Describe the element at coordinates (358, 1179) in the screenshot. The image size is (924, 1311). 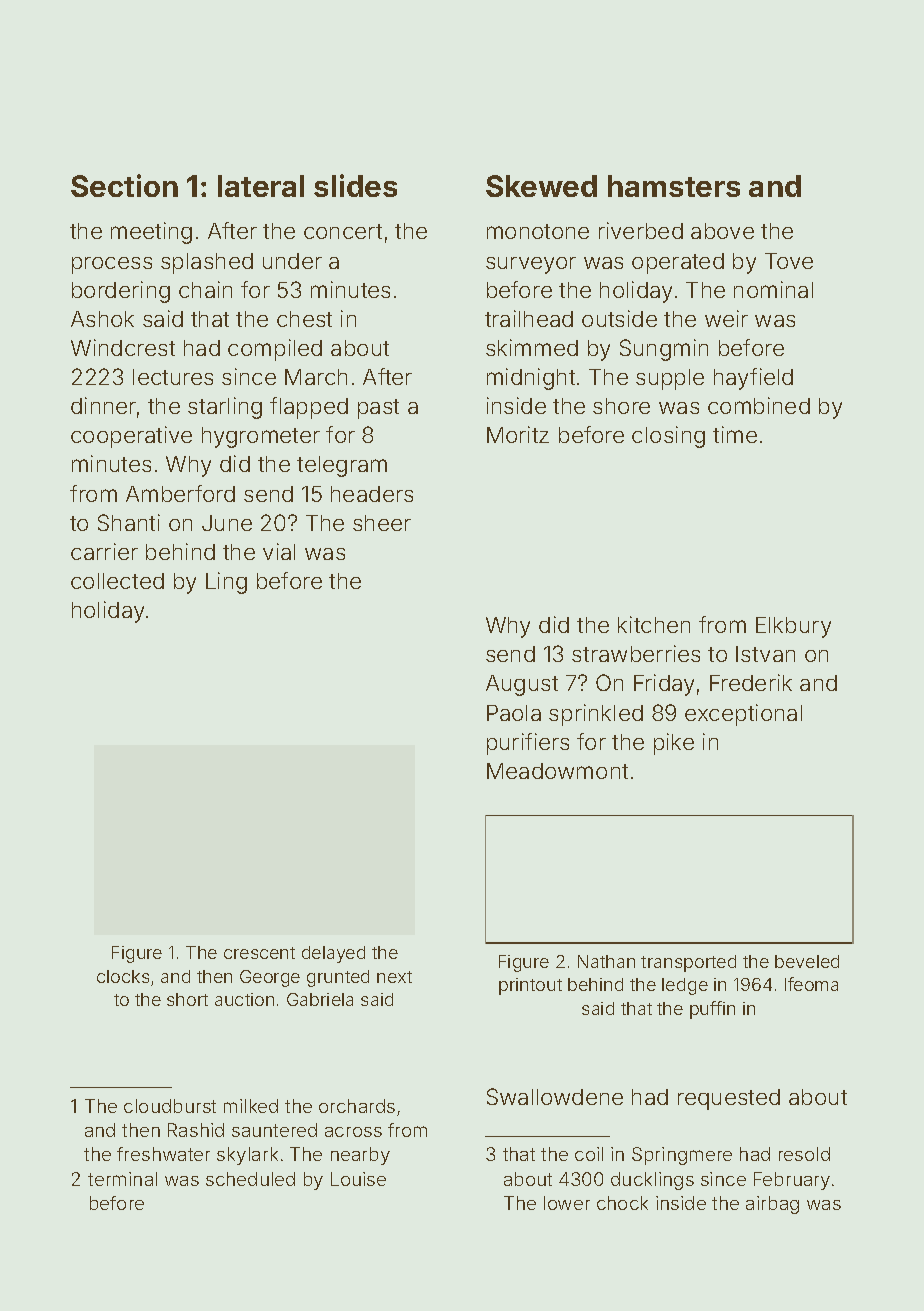
I see `Louise` at that location.
